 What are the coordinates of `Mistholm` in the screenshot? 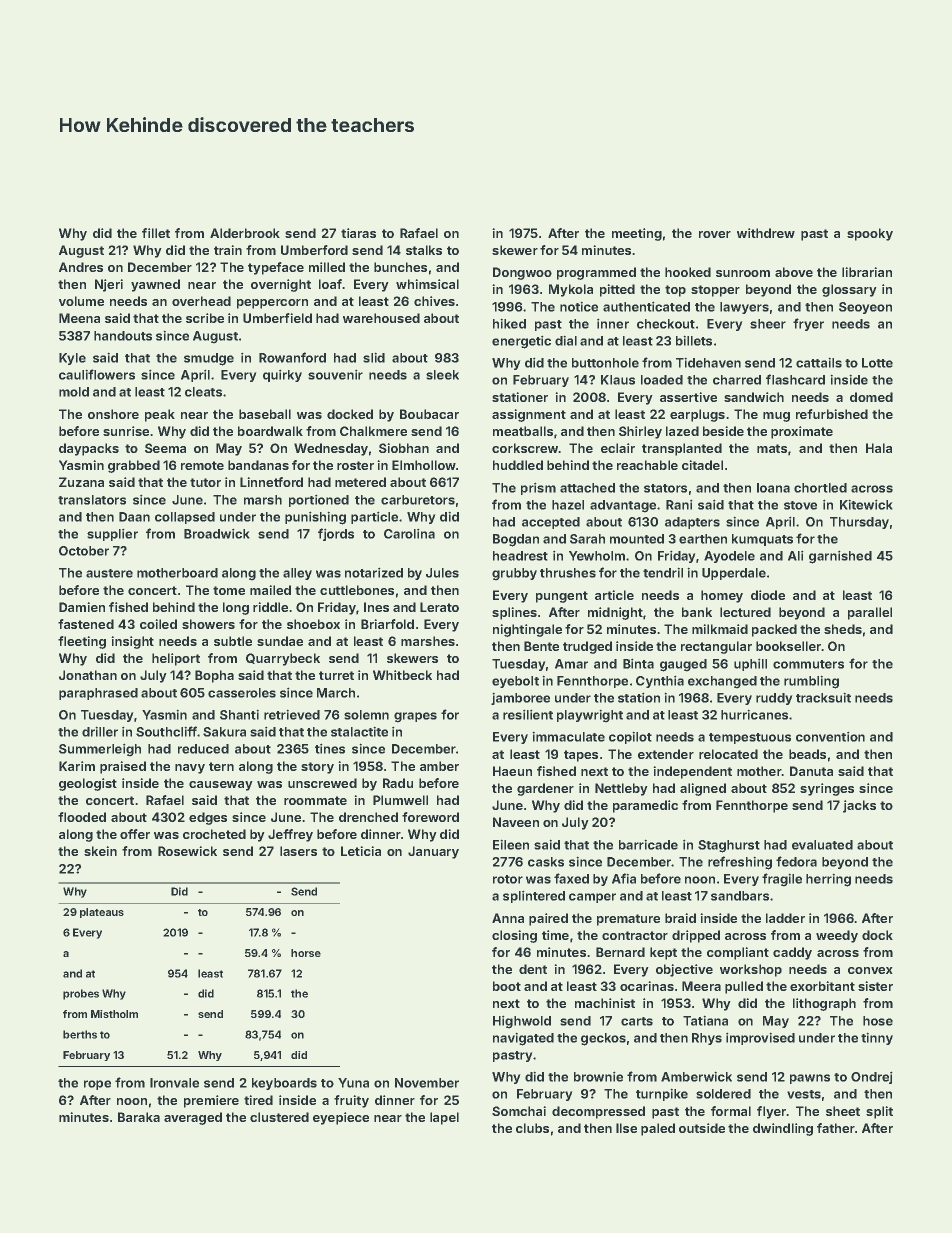 It's located at (114, 1014).
